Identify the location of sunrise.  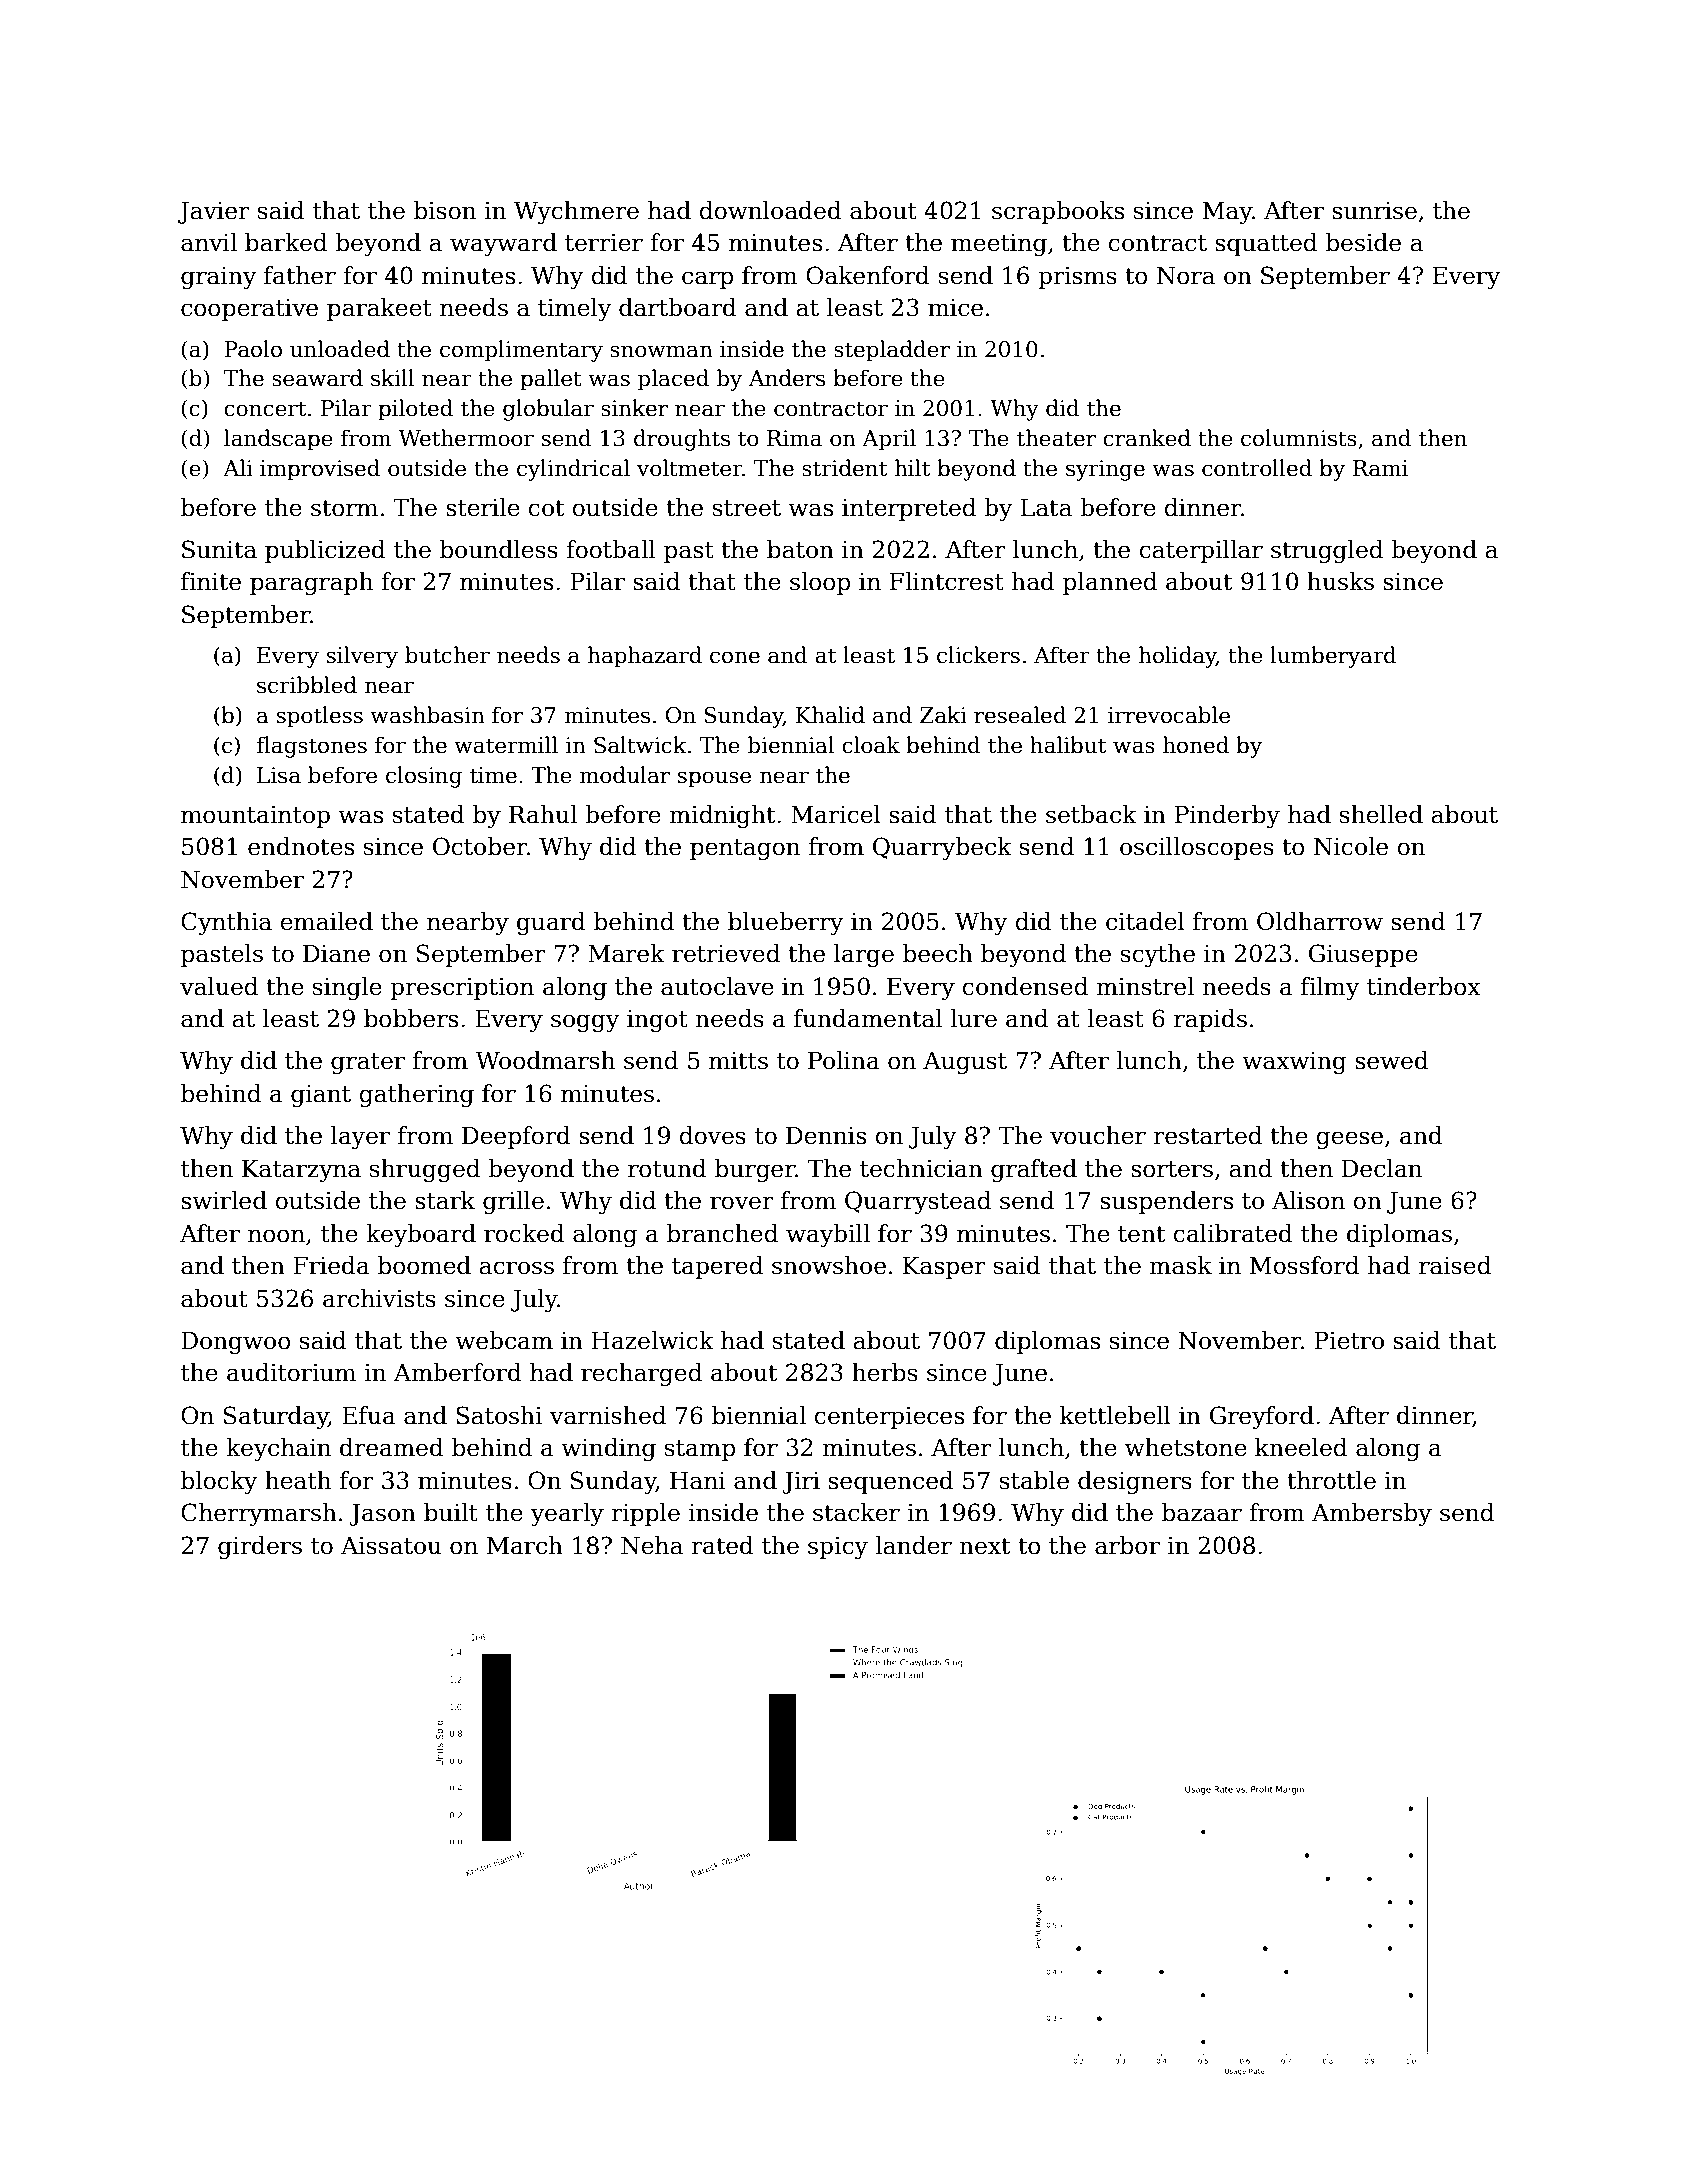
(1374, 211).
